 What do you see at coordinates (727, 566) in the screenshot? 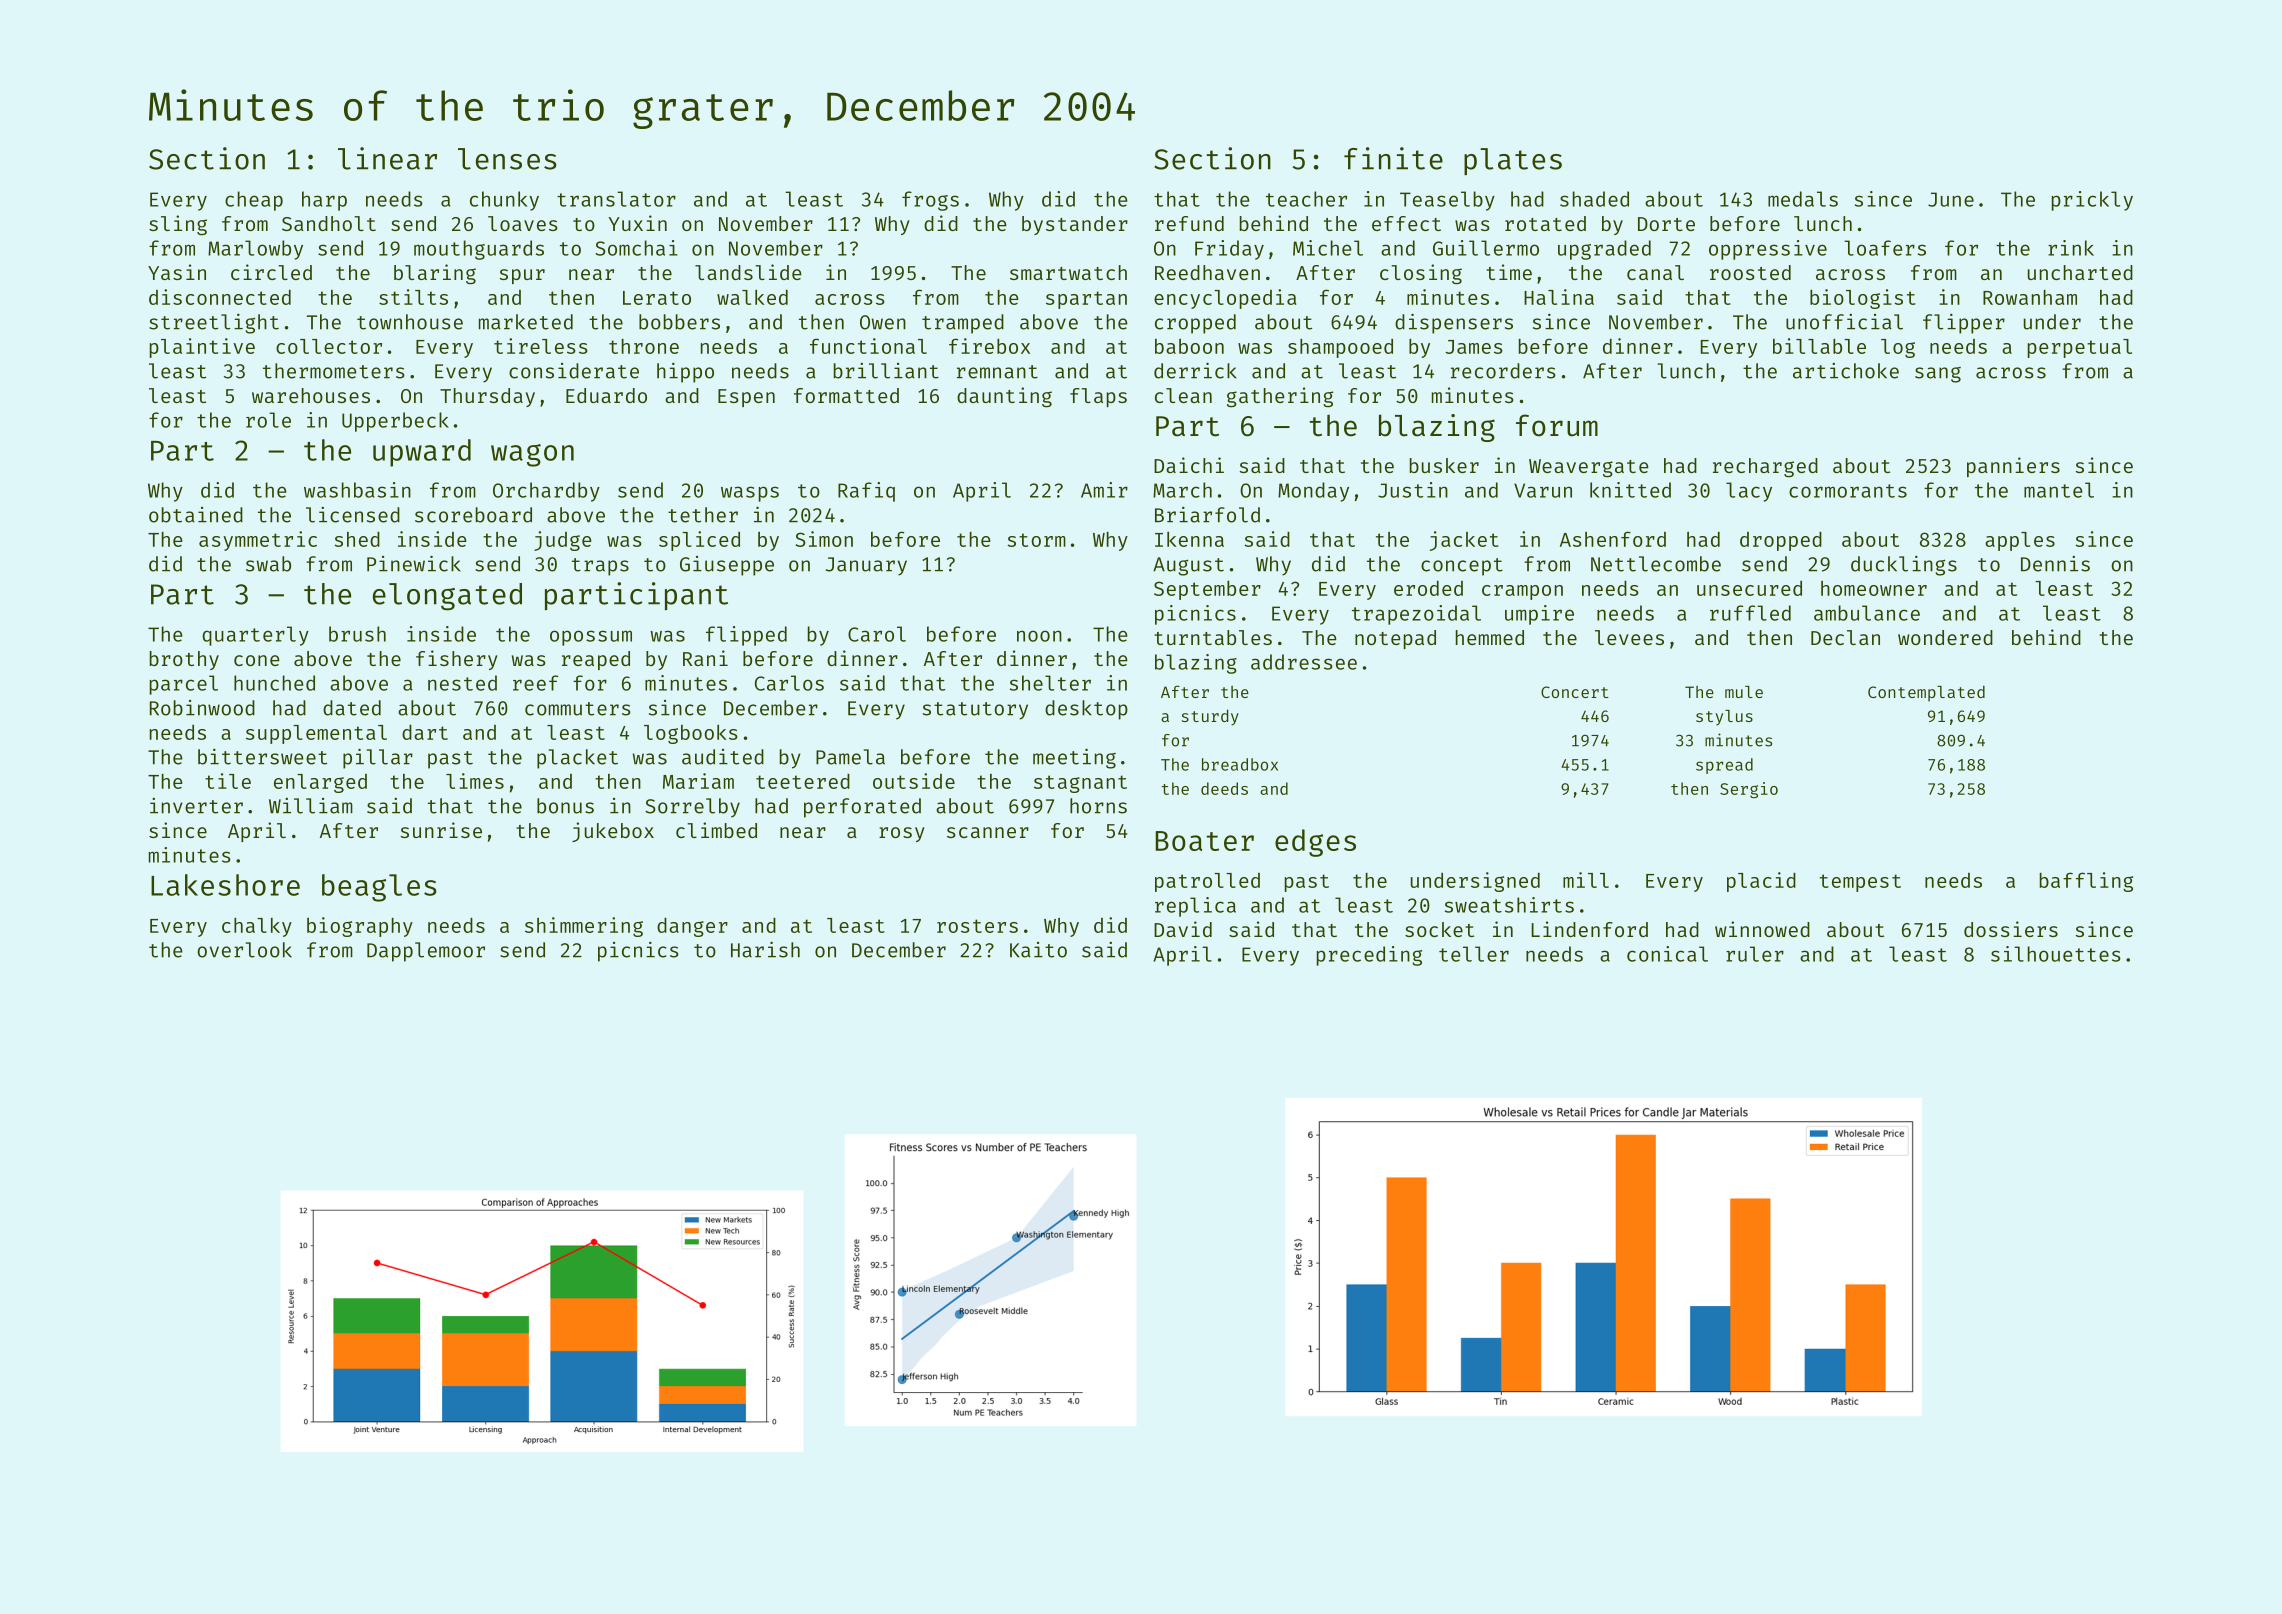
I see `Giuseppe` at bounding box center [727, 566].
